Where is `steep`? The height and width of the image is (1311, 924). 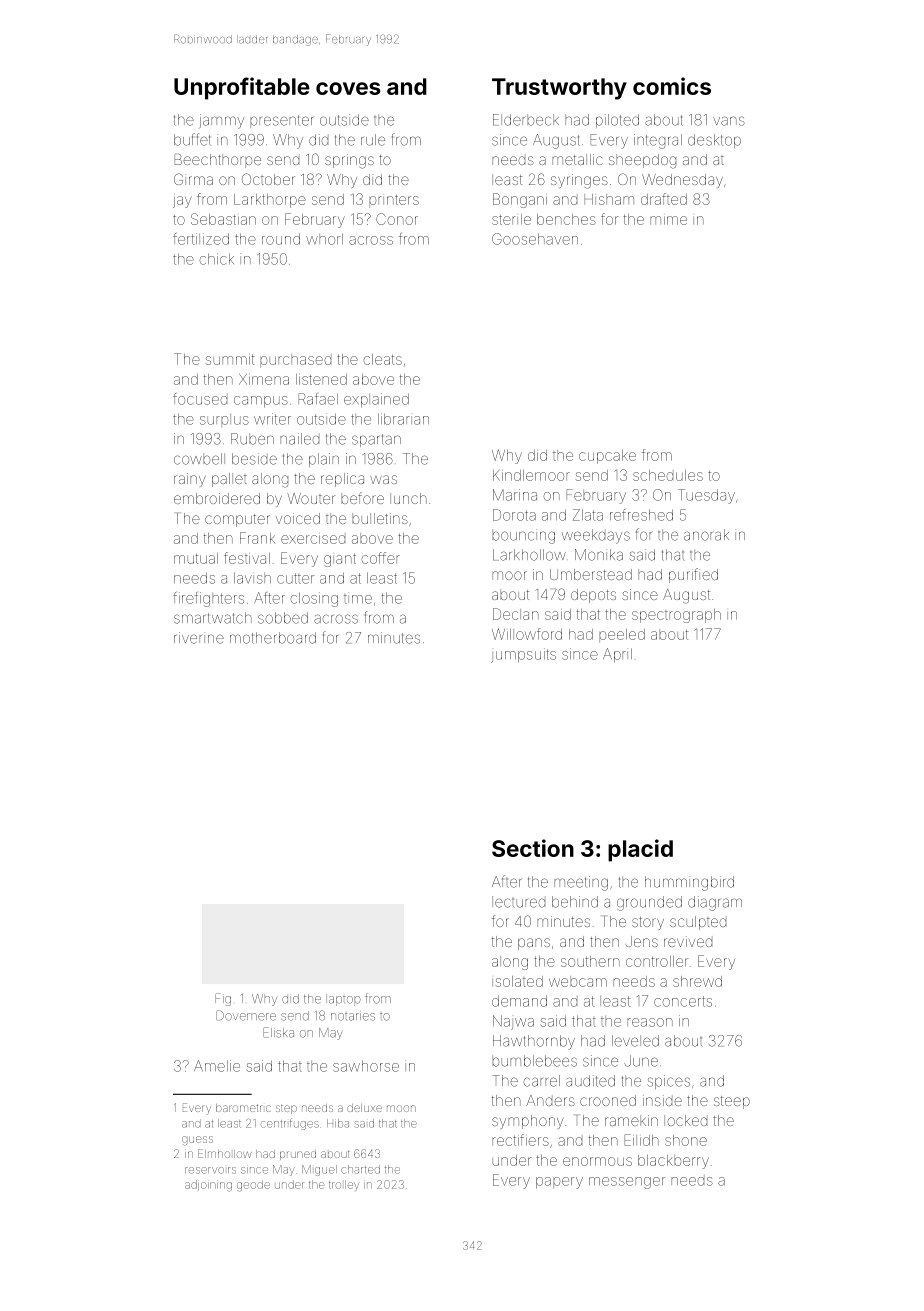
steep is located at coordinates (732, 1102).
